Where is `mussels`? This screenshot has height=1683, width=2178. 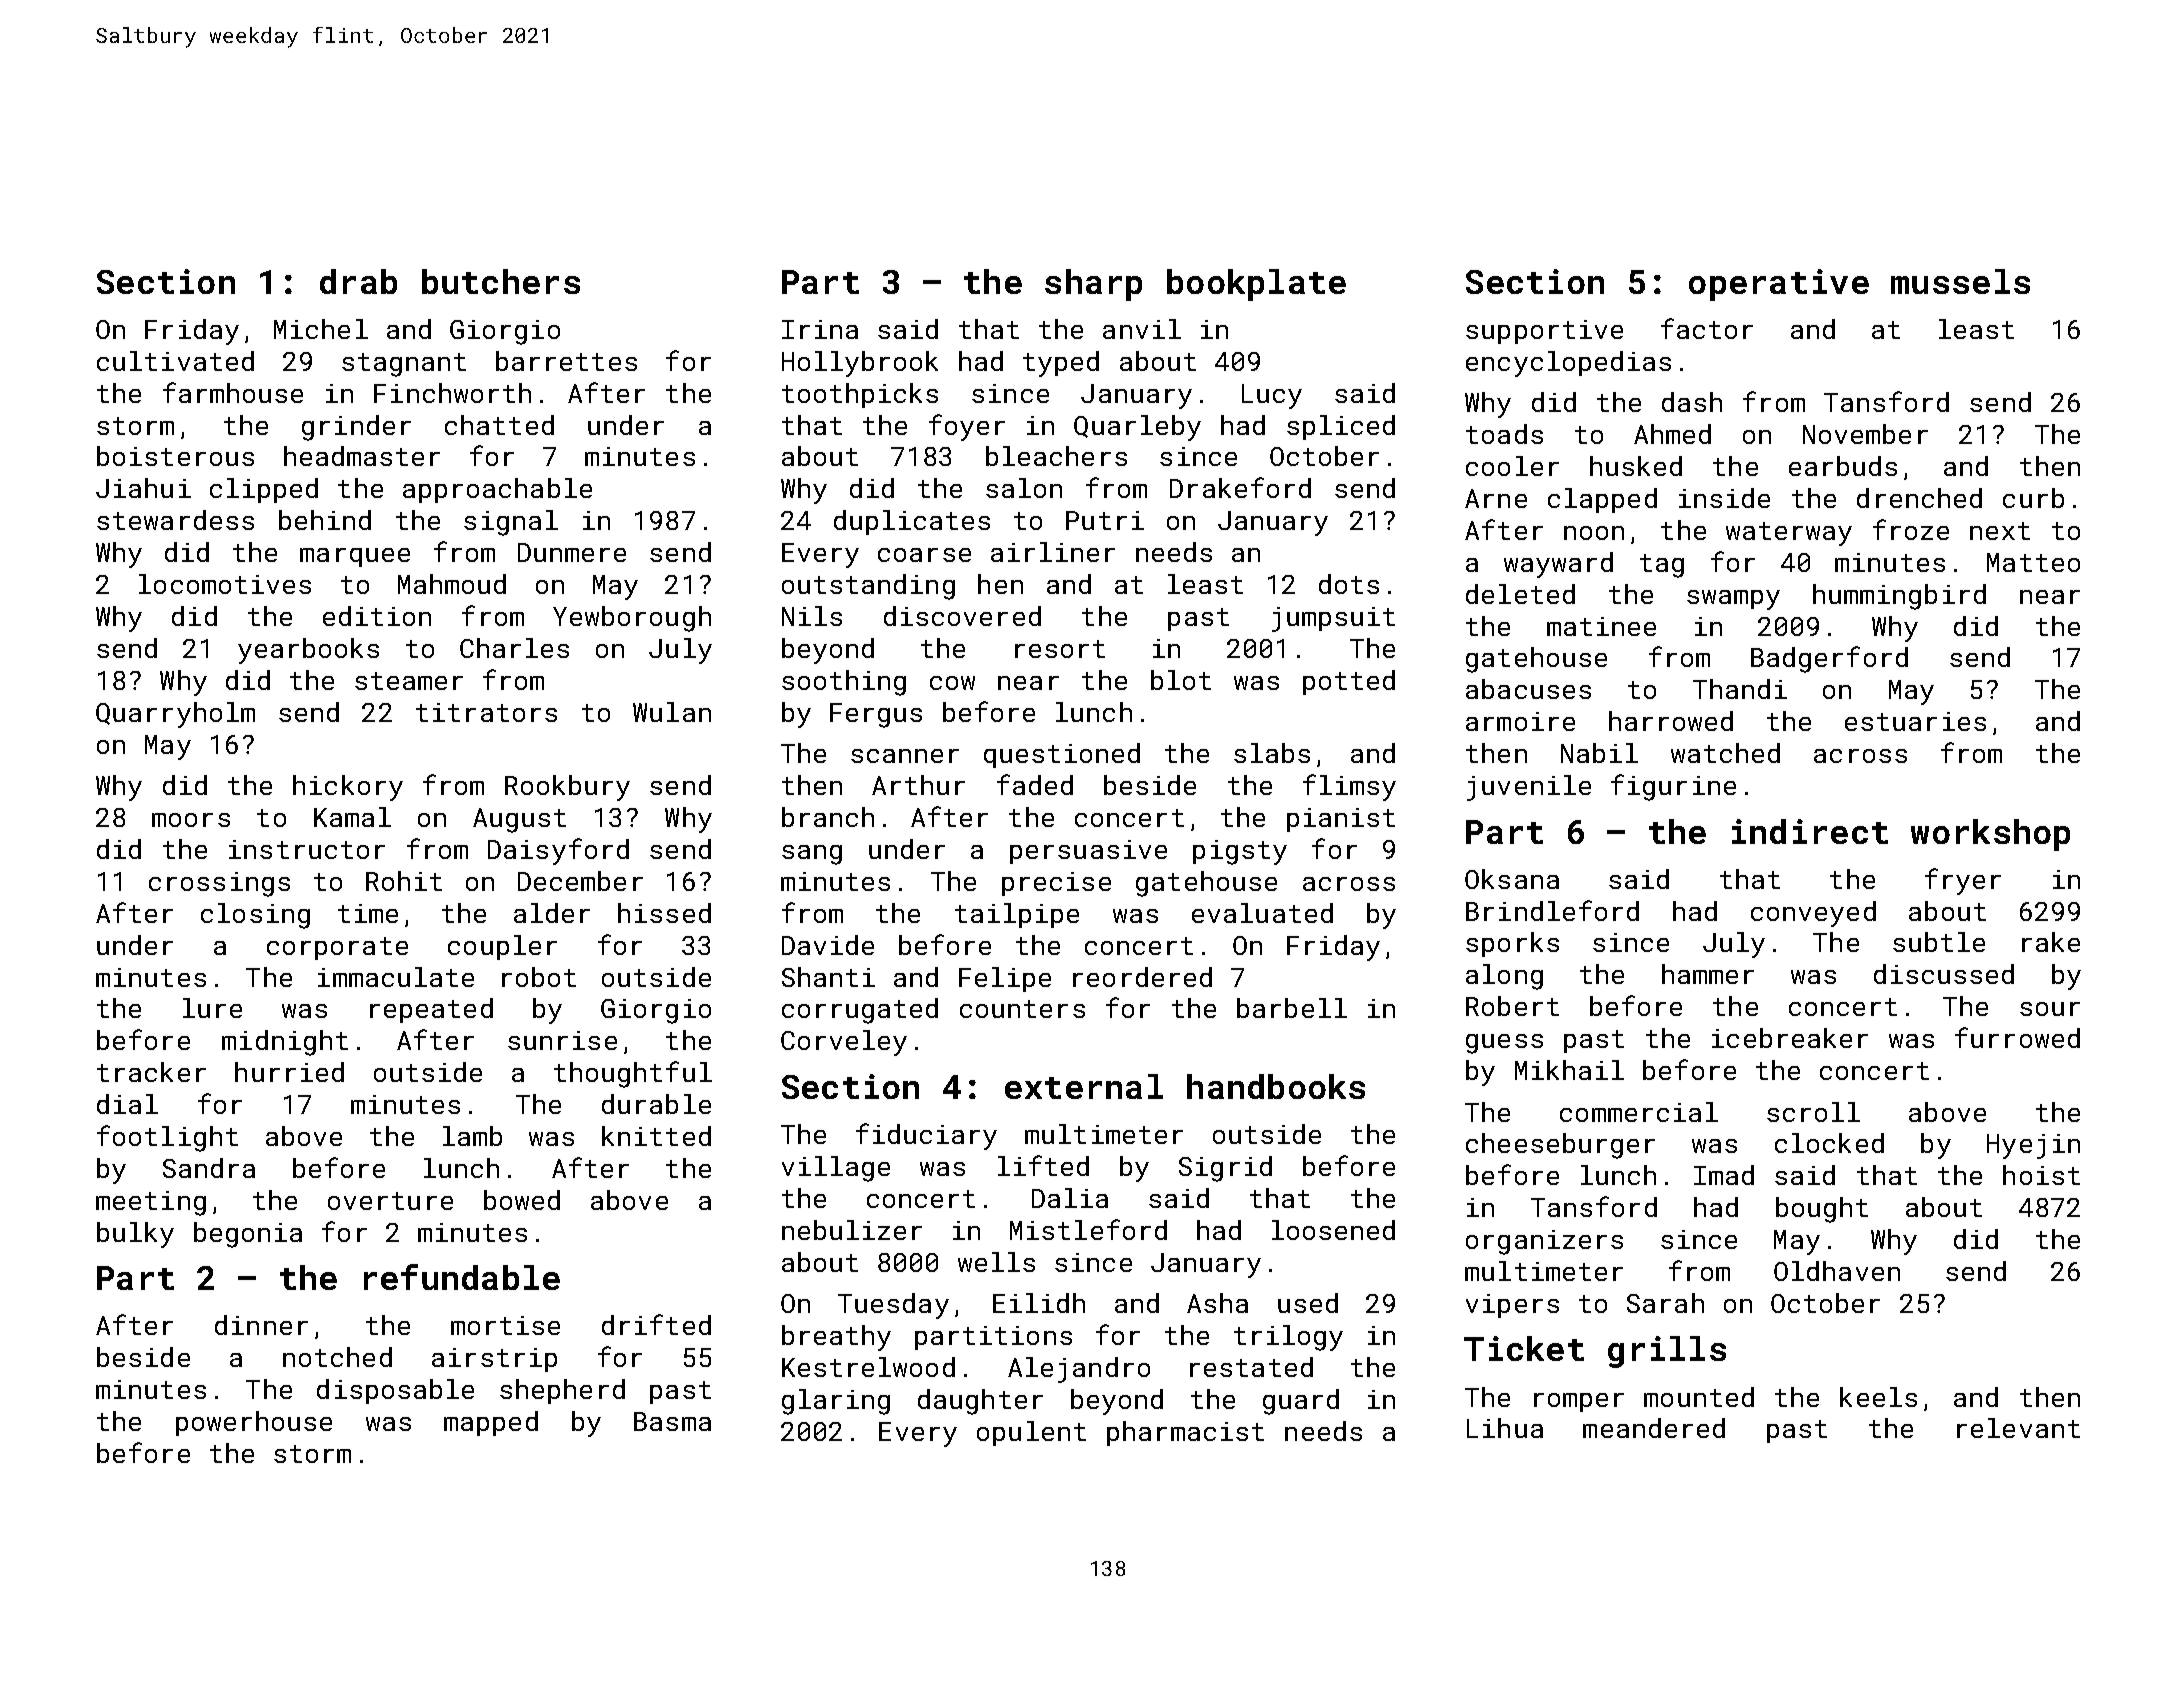
mussels is located at coordinates (1960, 281).
